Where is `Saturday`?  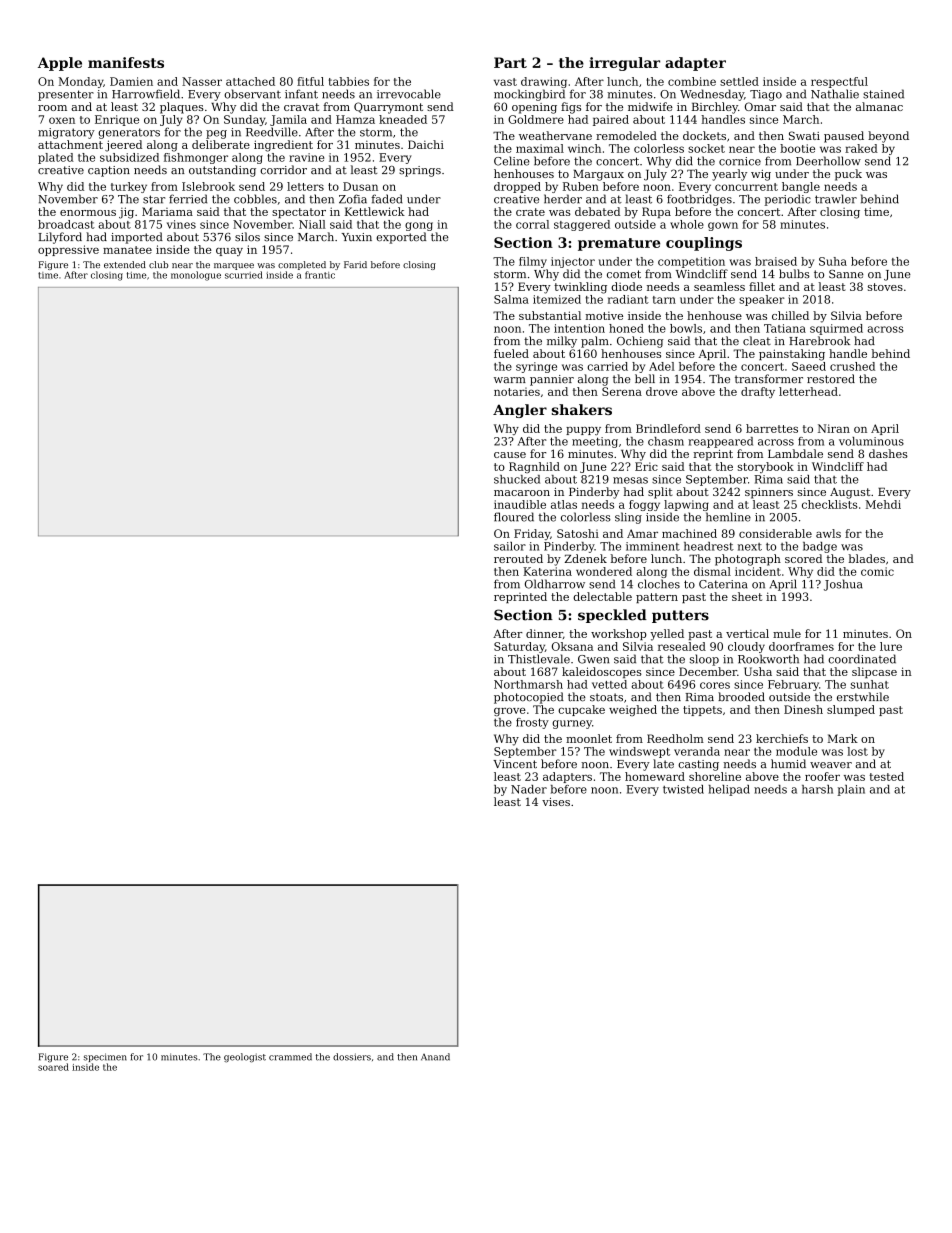 Saturday is located at coordinates (519, 647).
